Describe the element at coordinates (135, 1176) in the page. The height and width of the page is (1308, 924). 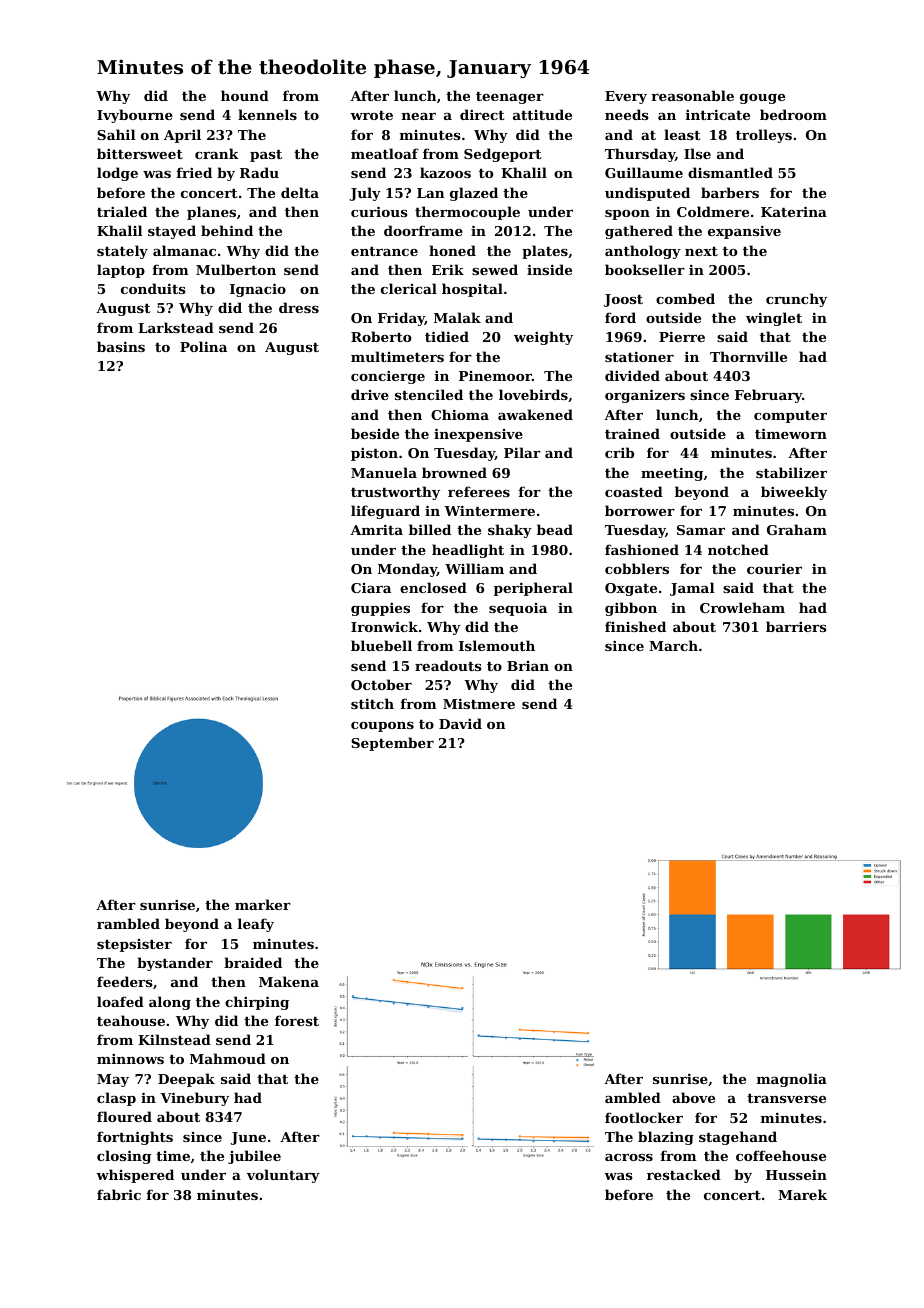
I see `whispered` at that location.
